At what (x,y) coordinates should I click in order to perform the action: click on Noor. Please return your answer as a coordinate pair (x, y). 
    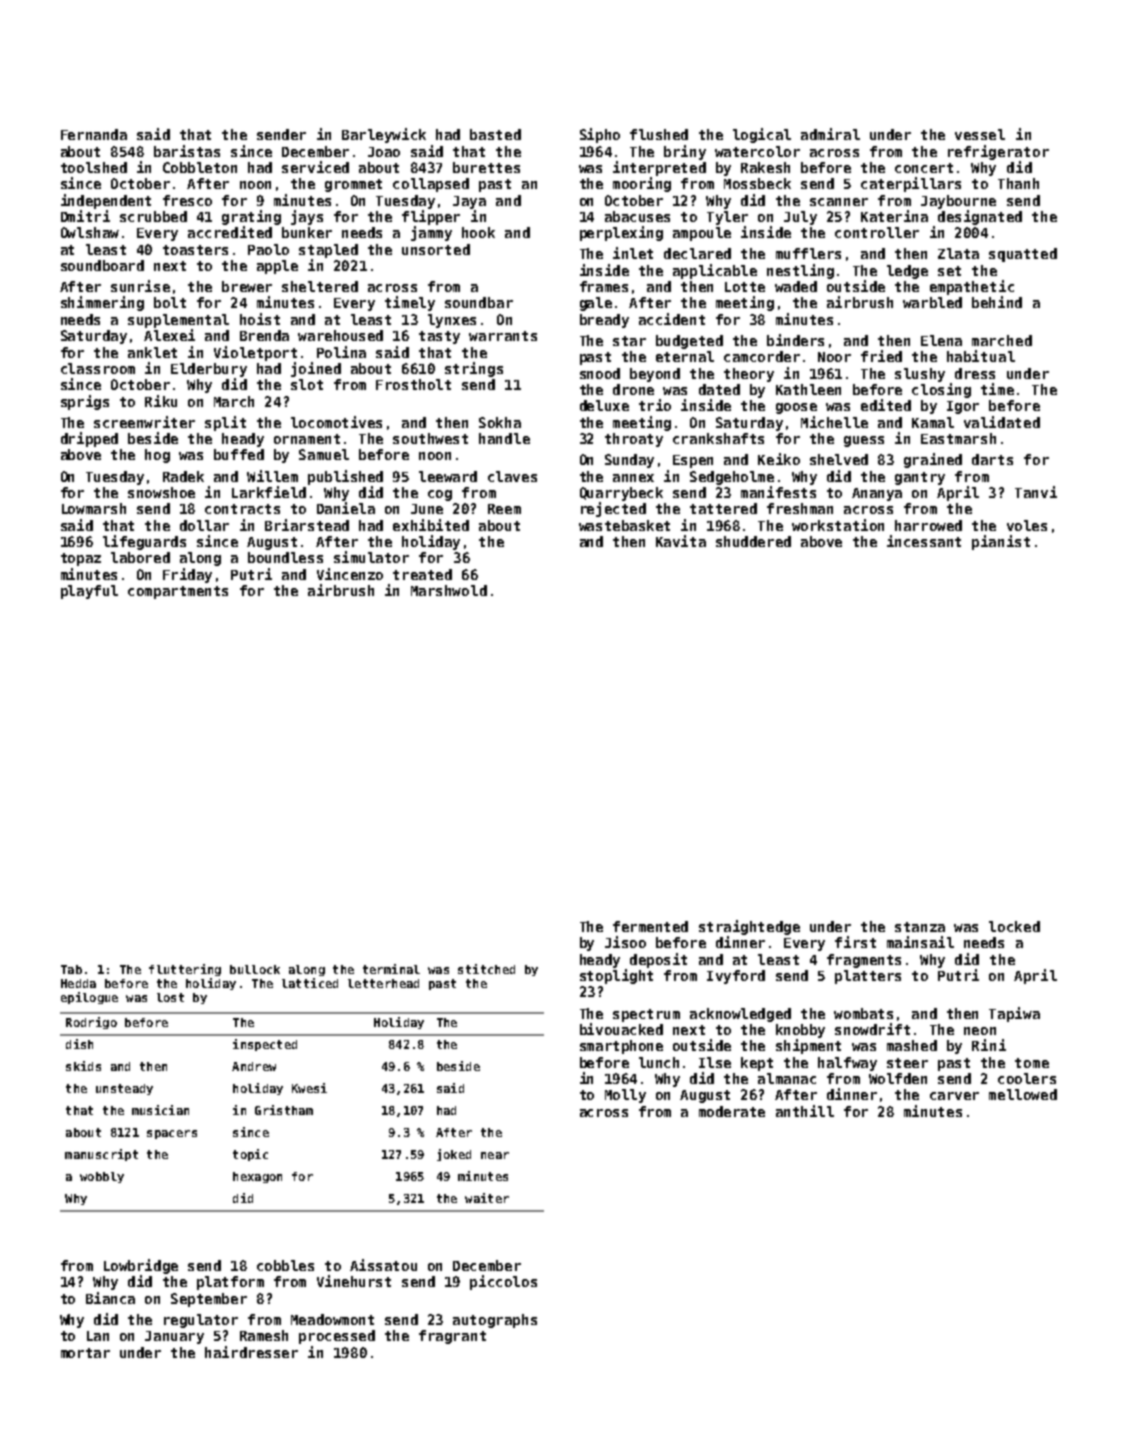
    Looking at the image, I should click on (834, 357).
